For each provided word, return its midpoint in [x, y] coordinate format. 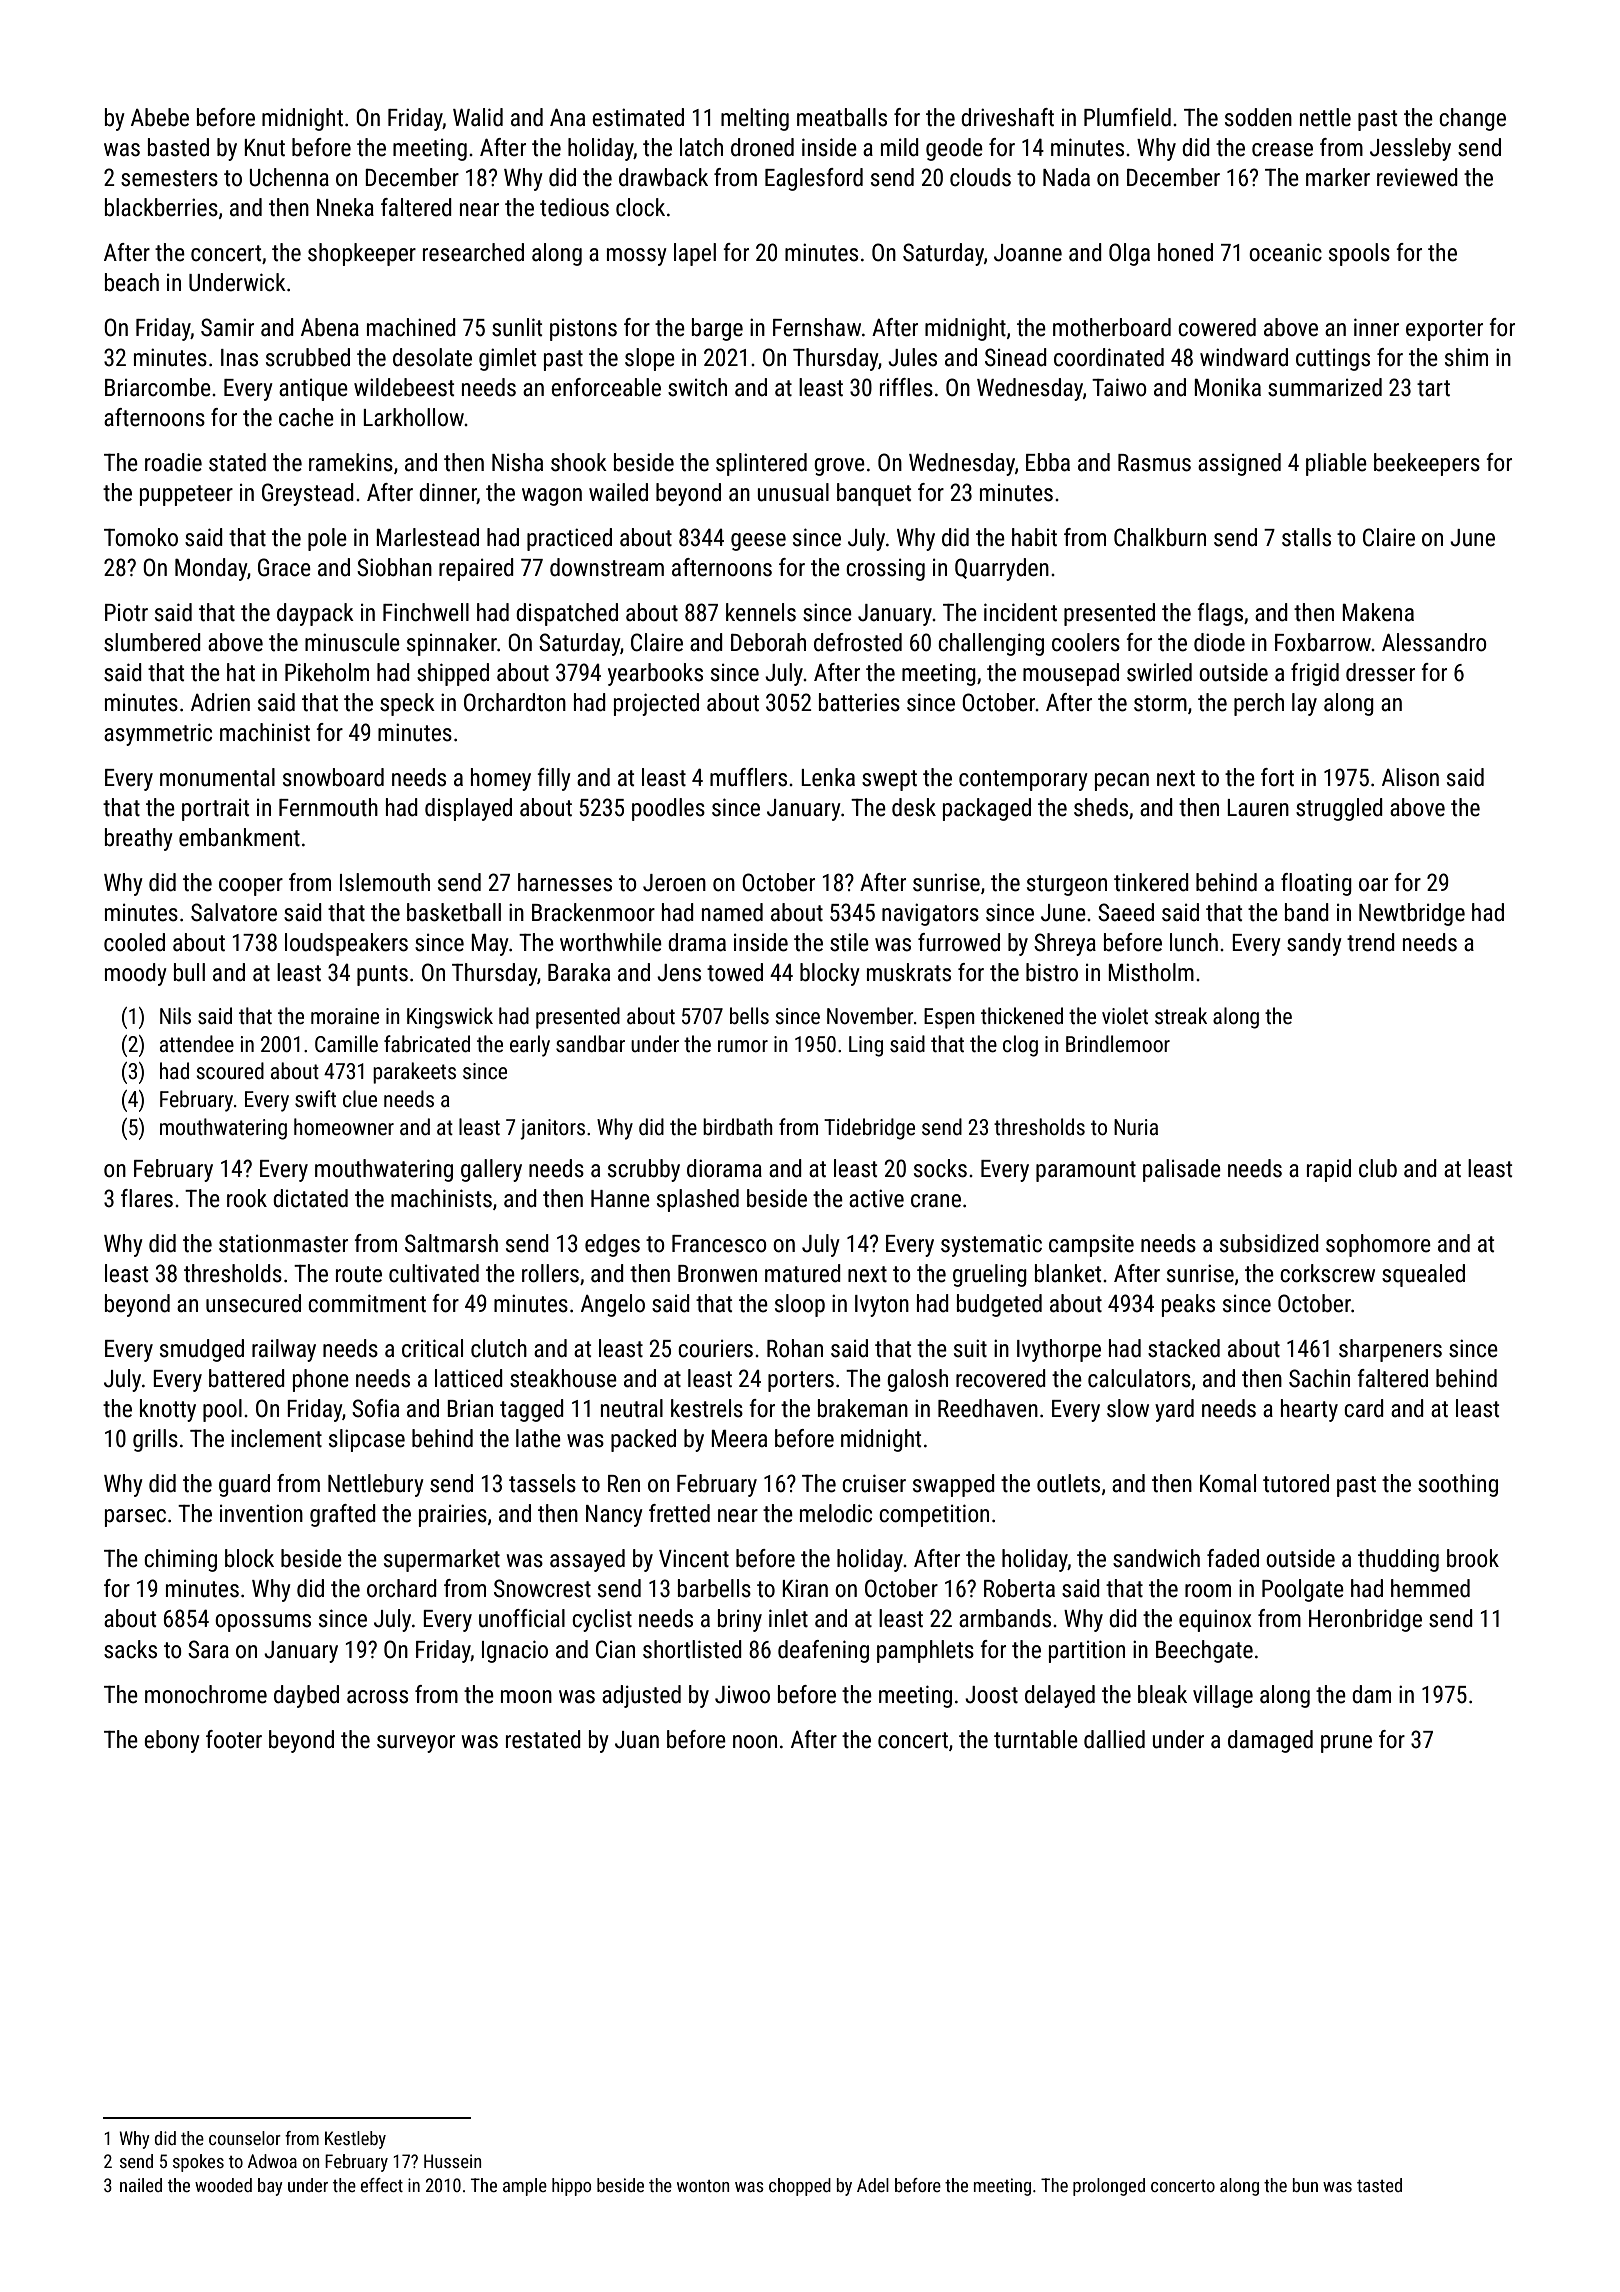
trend [1371, 942]
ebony [172, 1741]
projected [656, 704]
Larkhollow [413, 417]
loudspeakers [346, 944]
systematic [991, 1245]
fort [1277, 777]
